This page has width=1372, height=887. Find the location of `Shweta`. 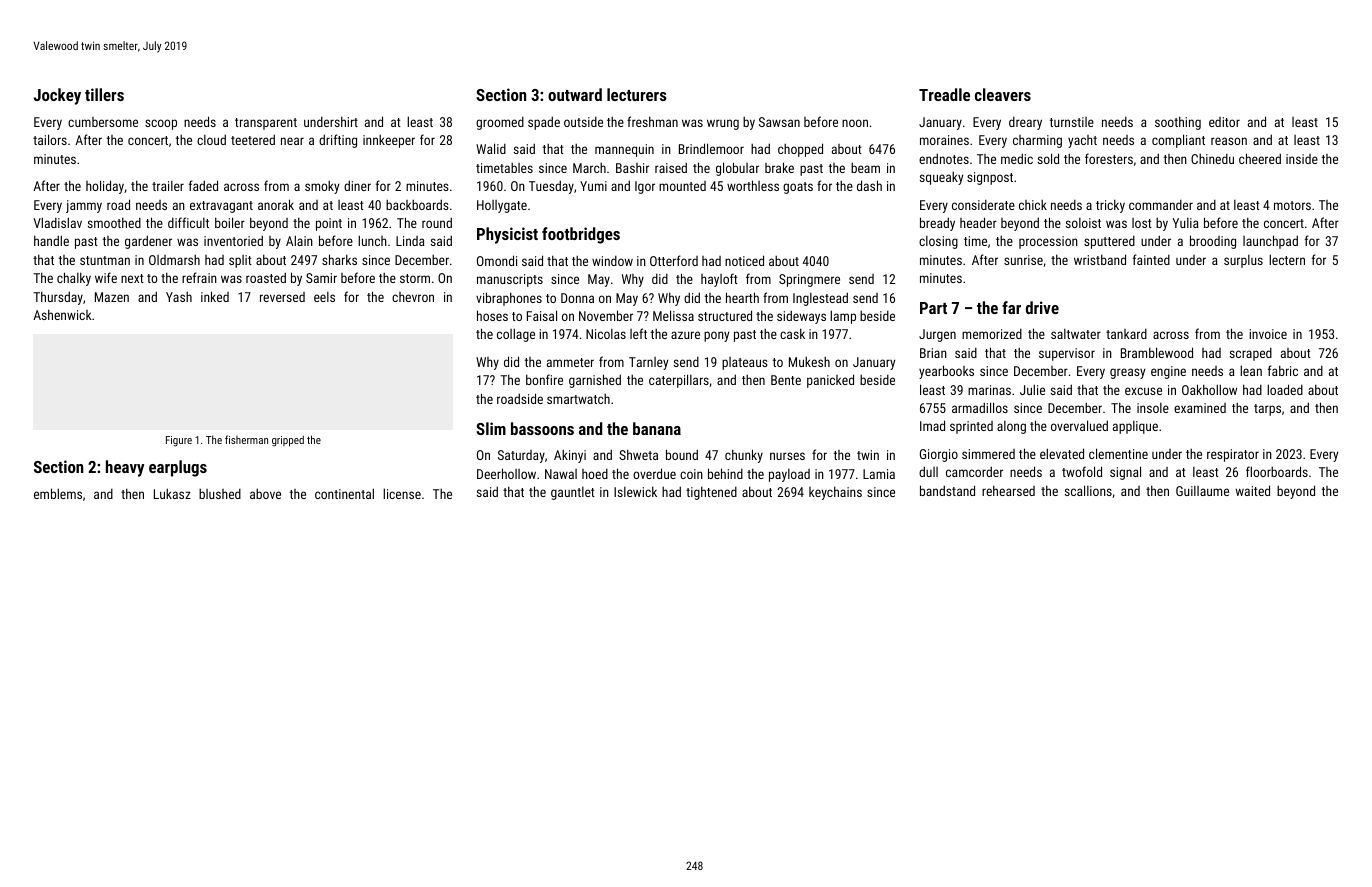

Shweta is located at coordinates (638, 454).
